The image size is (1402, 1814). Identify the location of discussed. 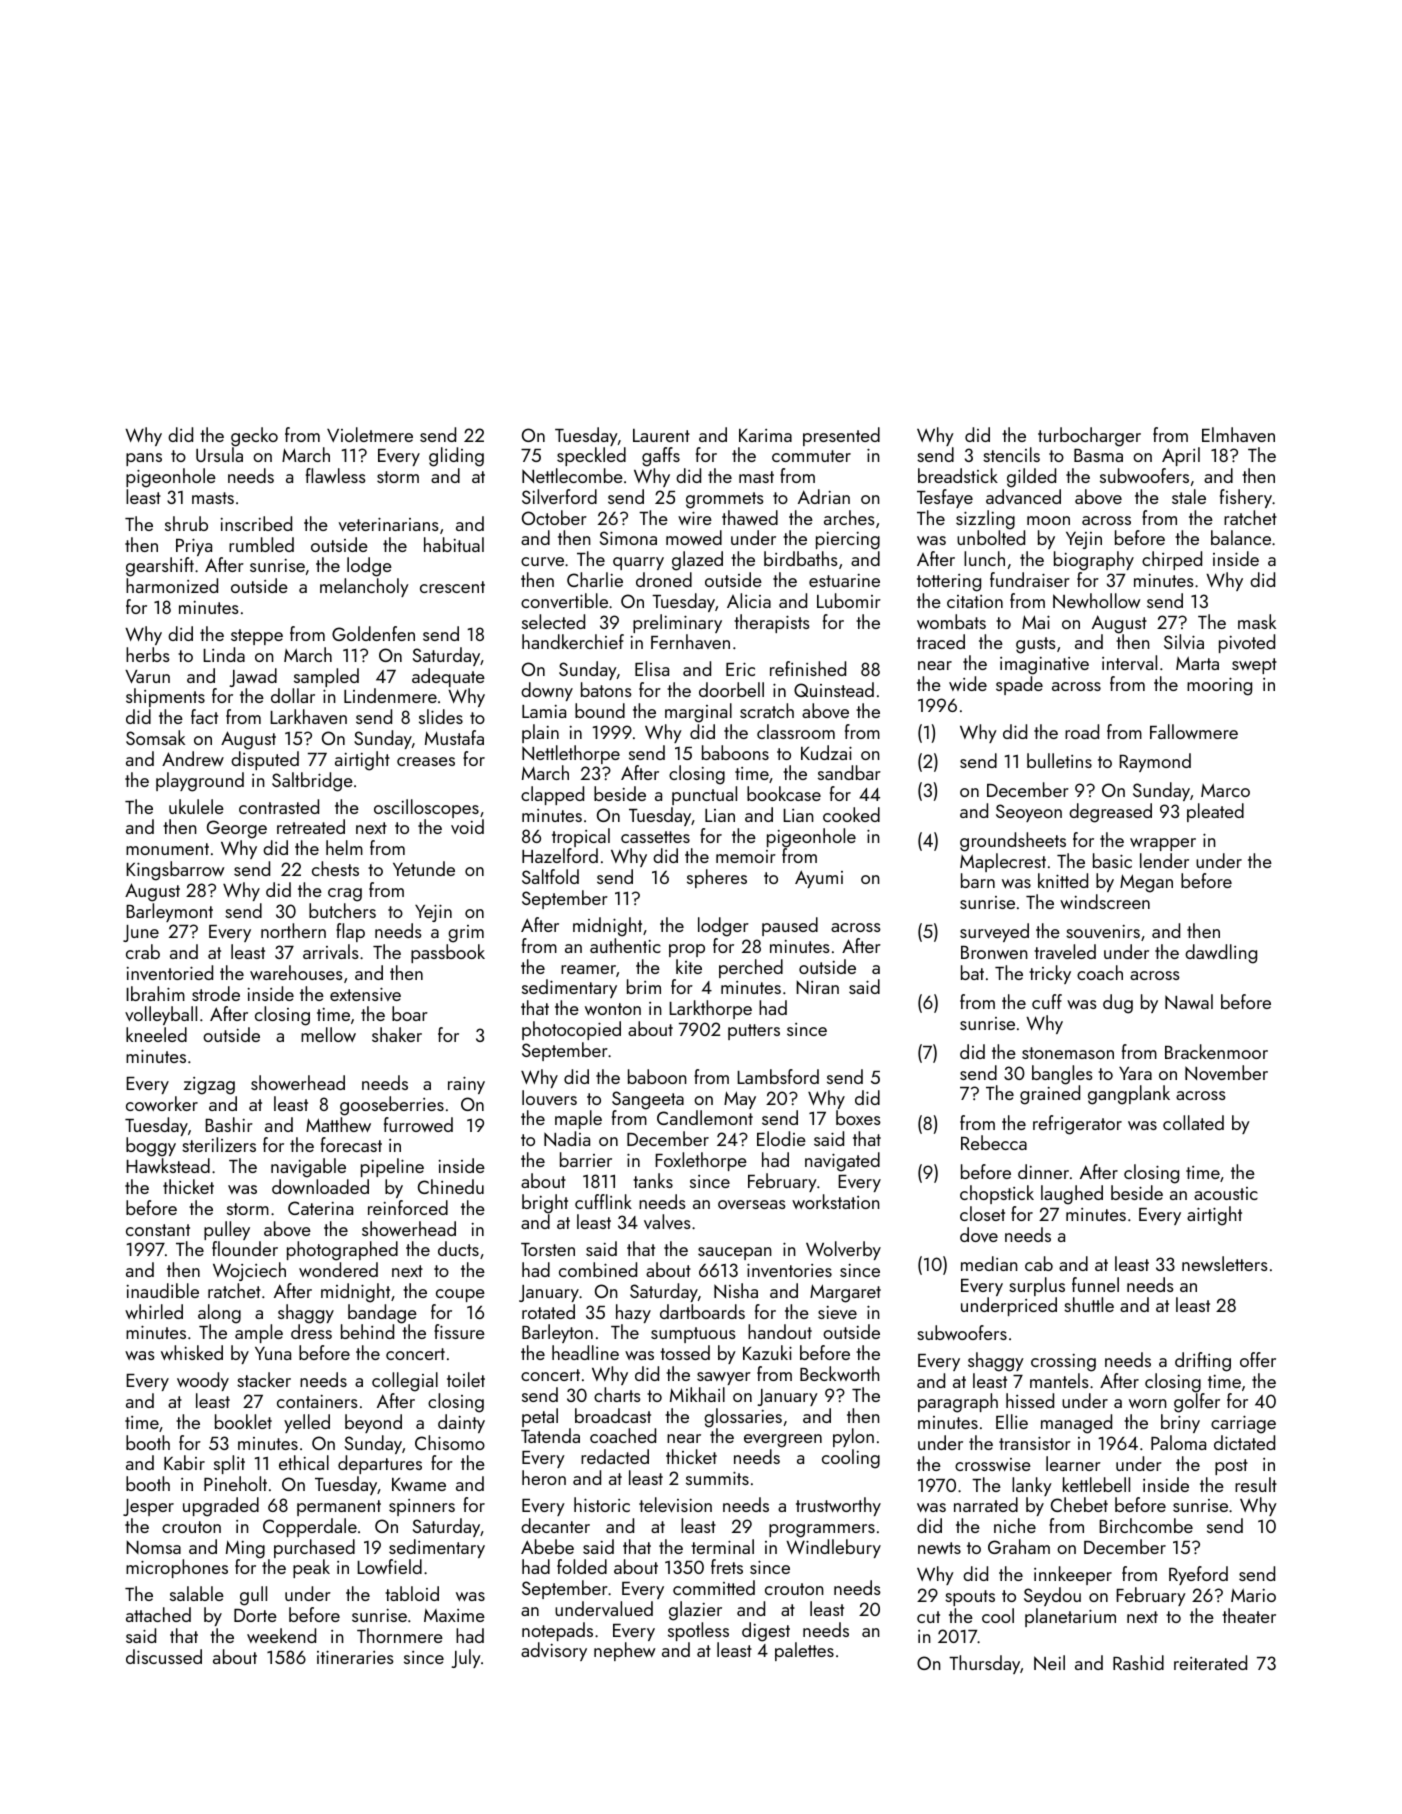
(164, 1656).
